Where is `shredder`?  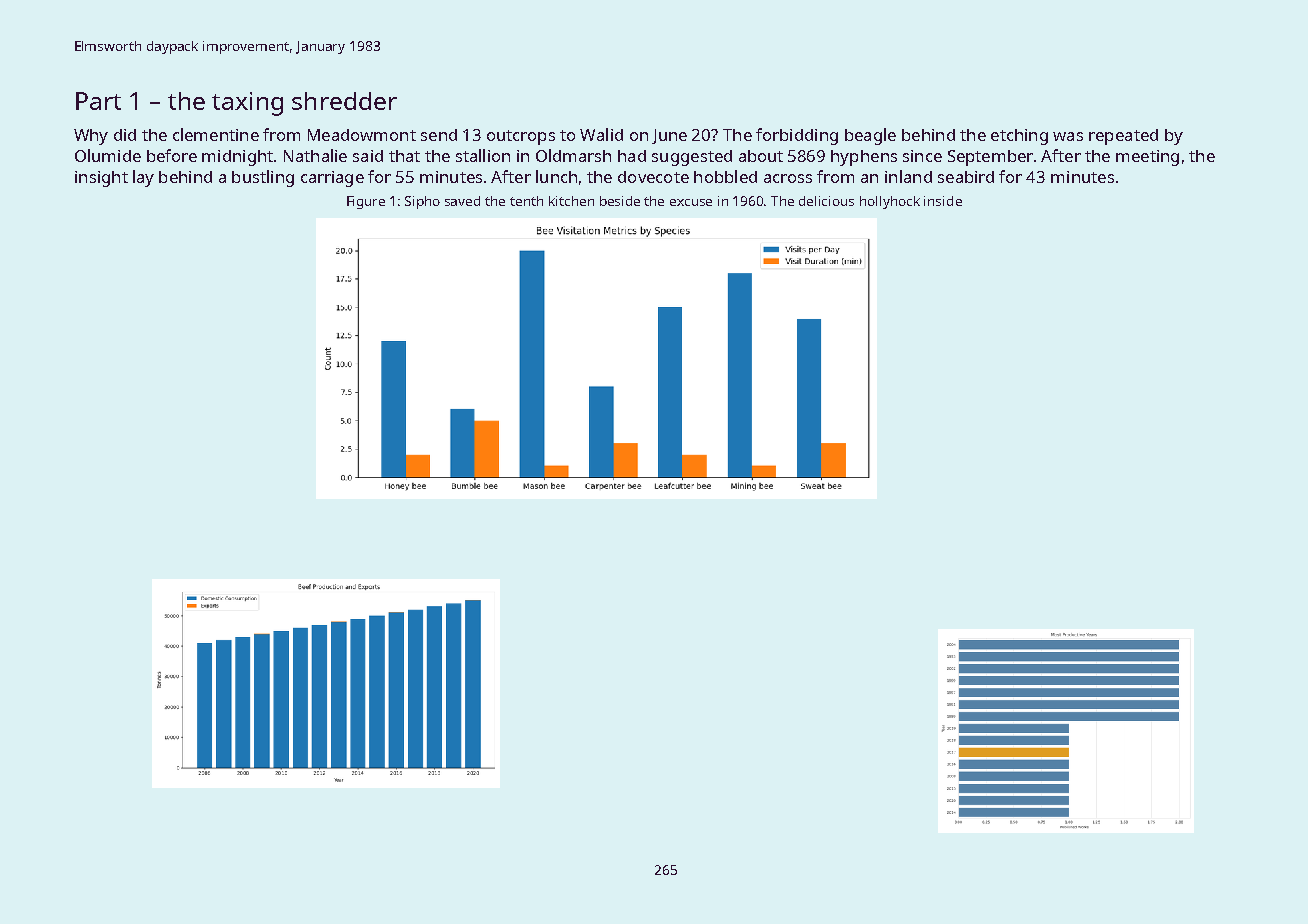 shredder is located at coordinates (344, 101).
